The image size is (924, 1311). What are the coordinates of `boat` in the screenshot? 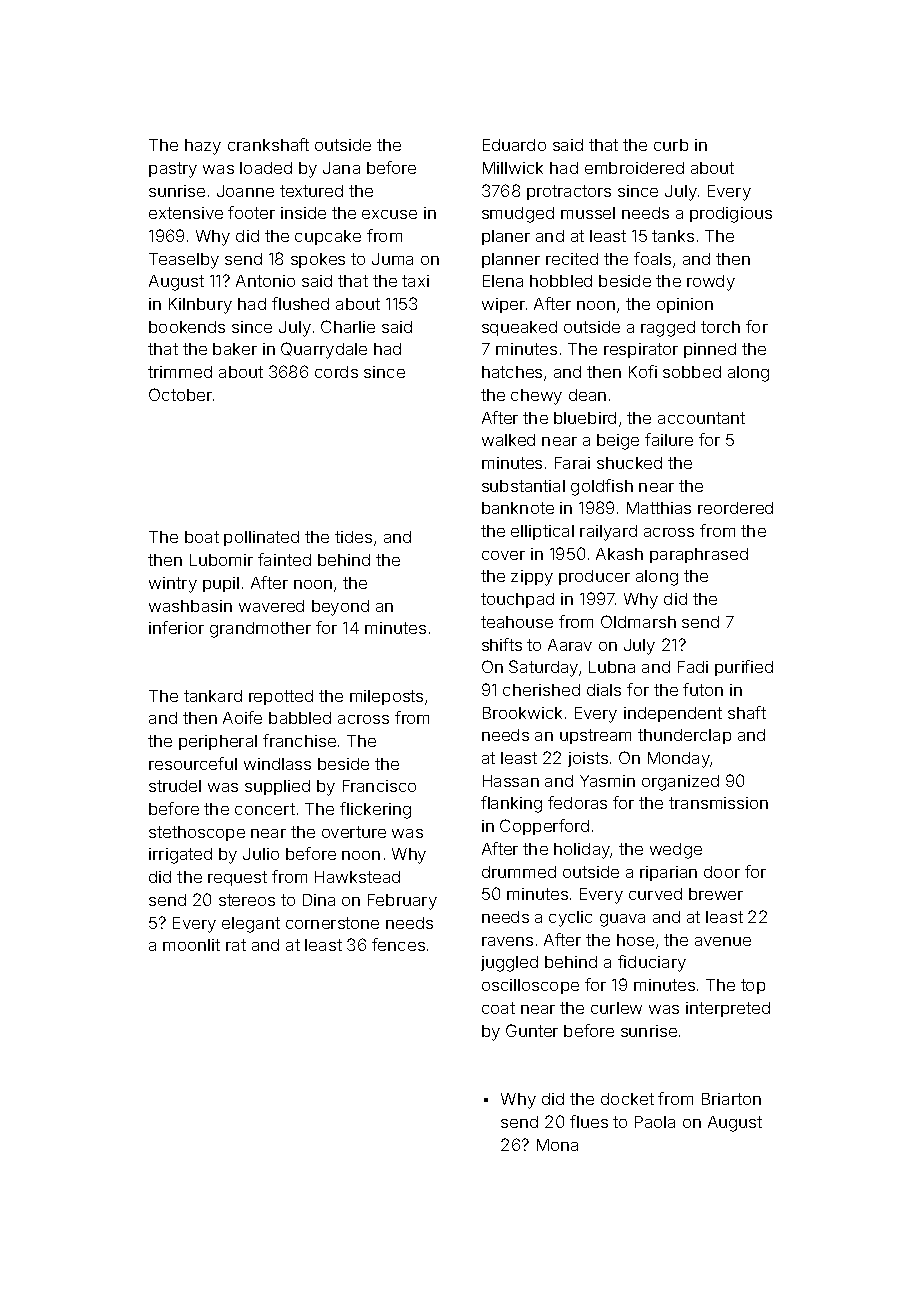 It's located at (202, 537).
